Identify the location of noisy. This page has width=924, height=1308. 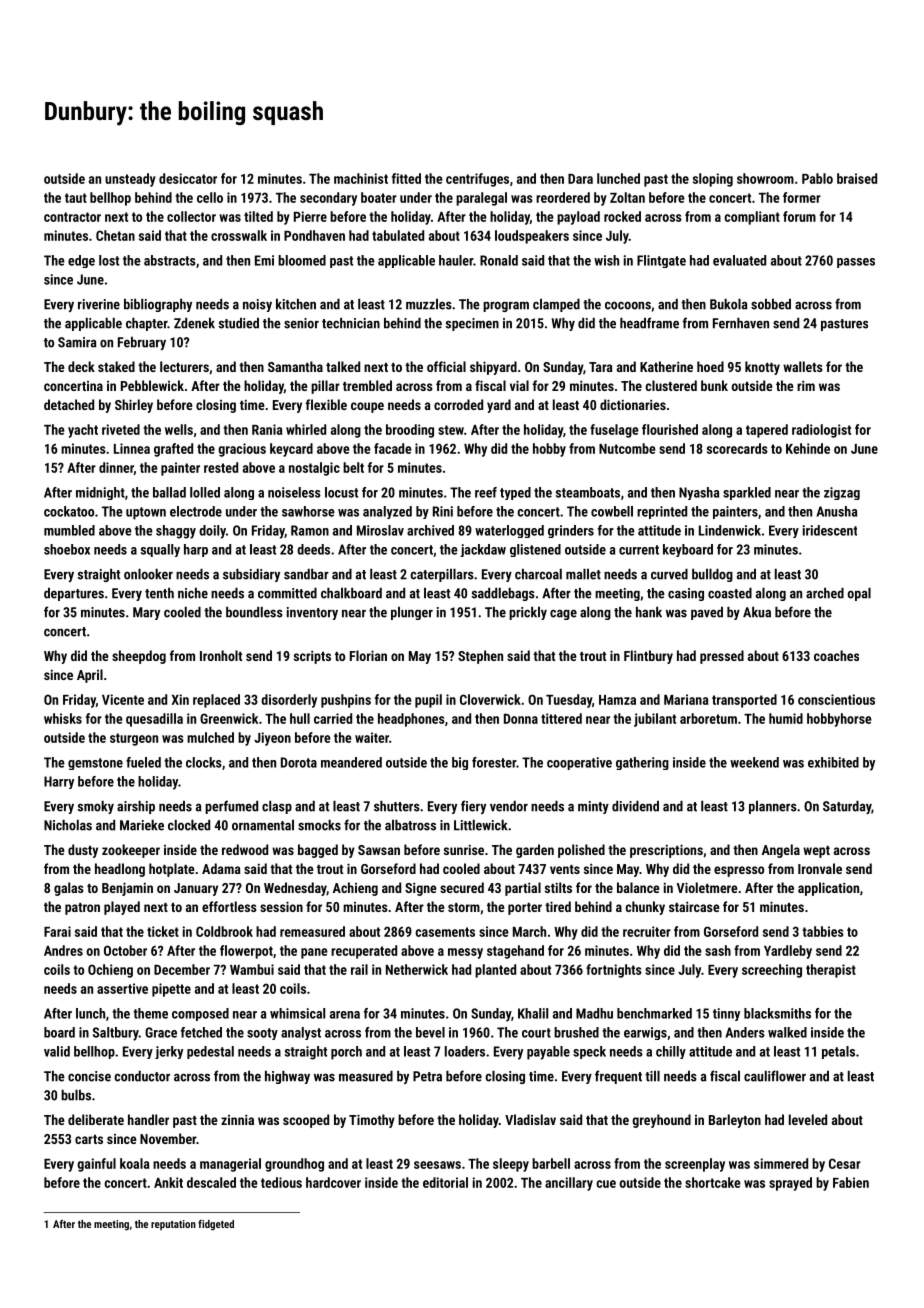
(257, 305).
